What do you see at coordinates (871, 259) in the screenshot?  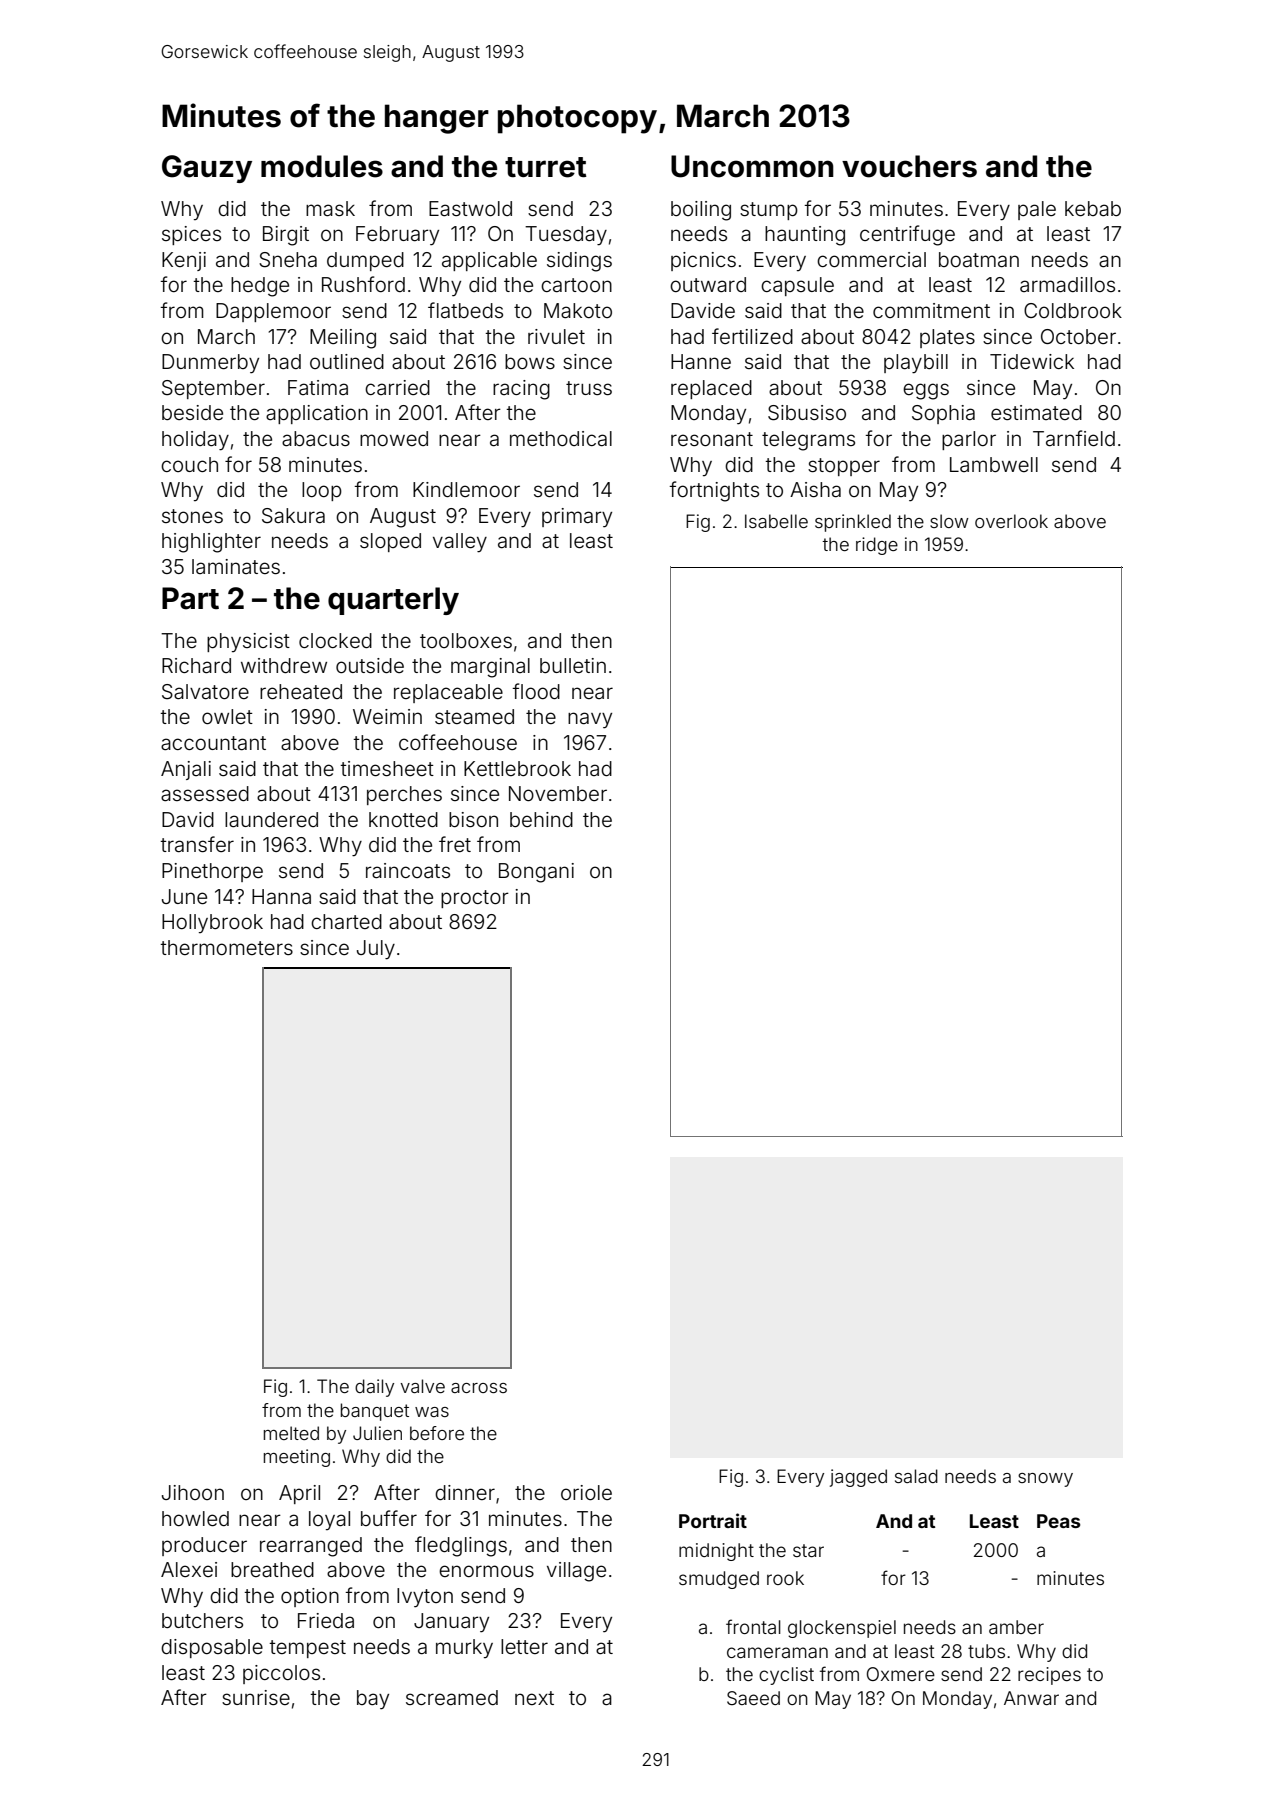 I see `commercial` at bounding box center [871, 259].
